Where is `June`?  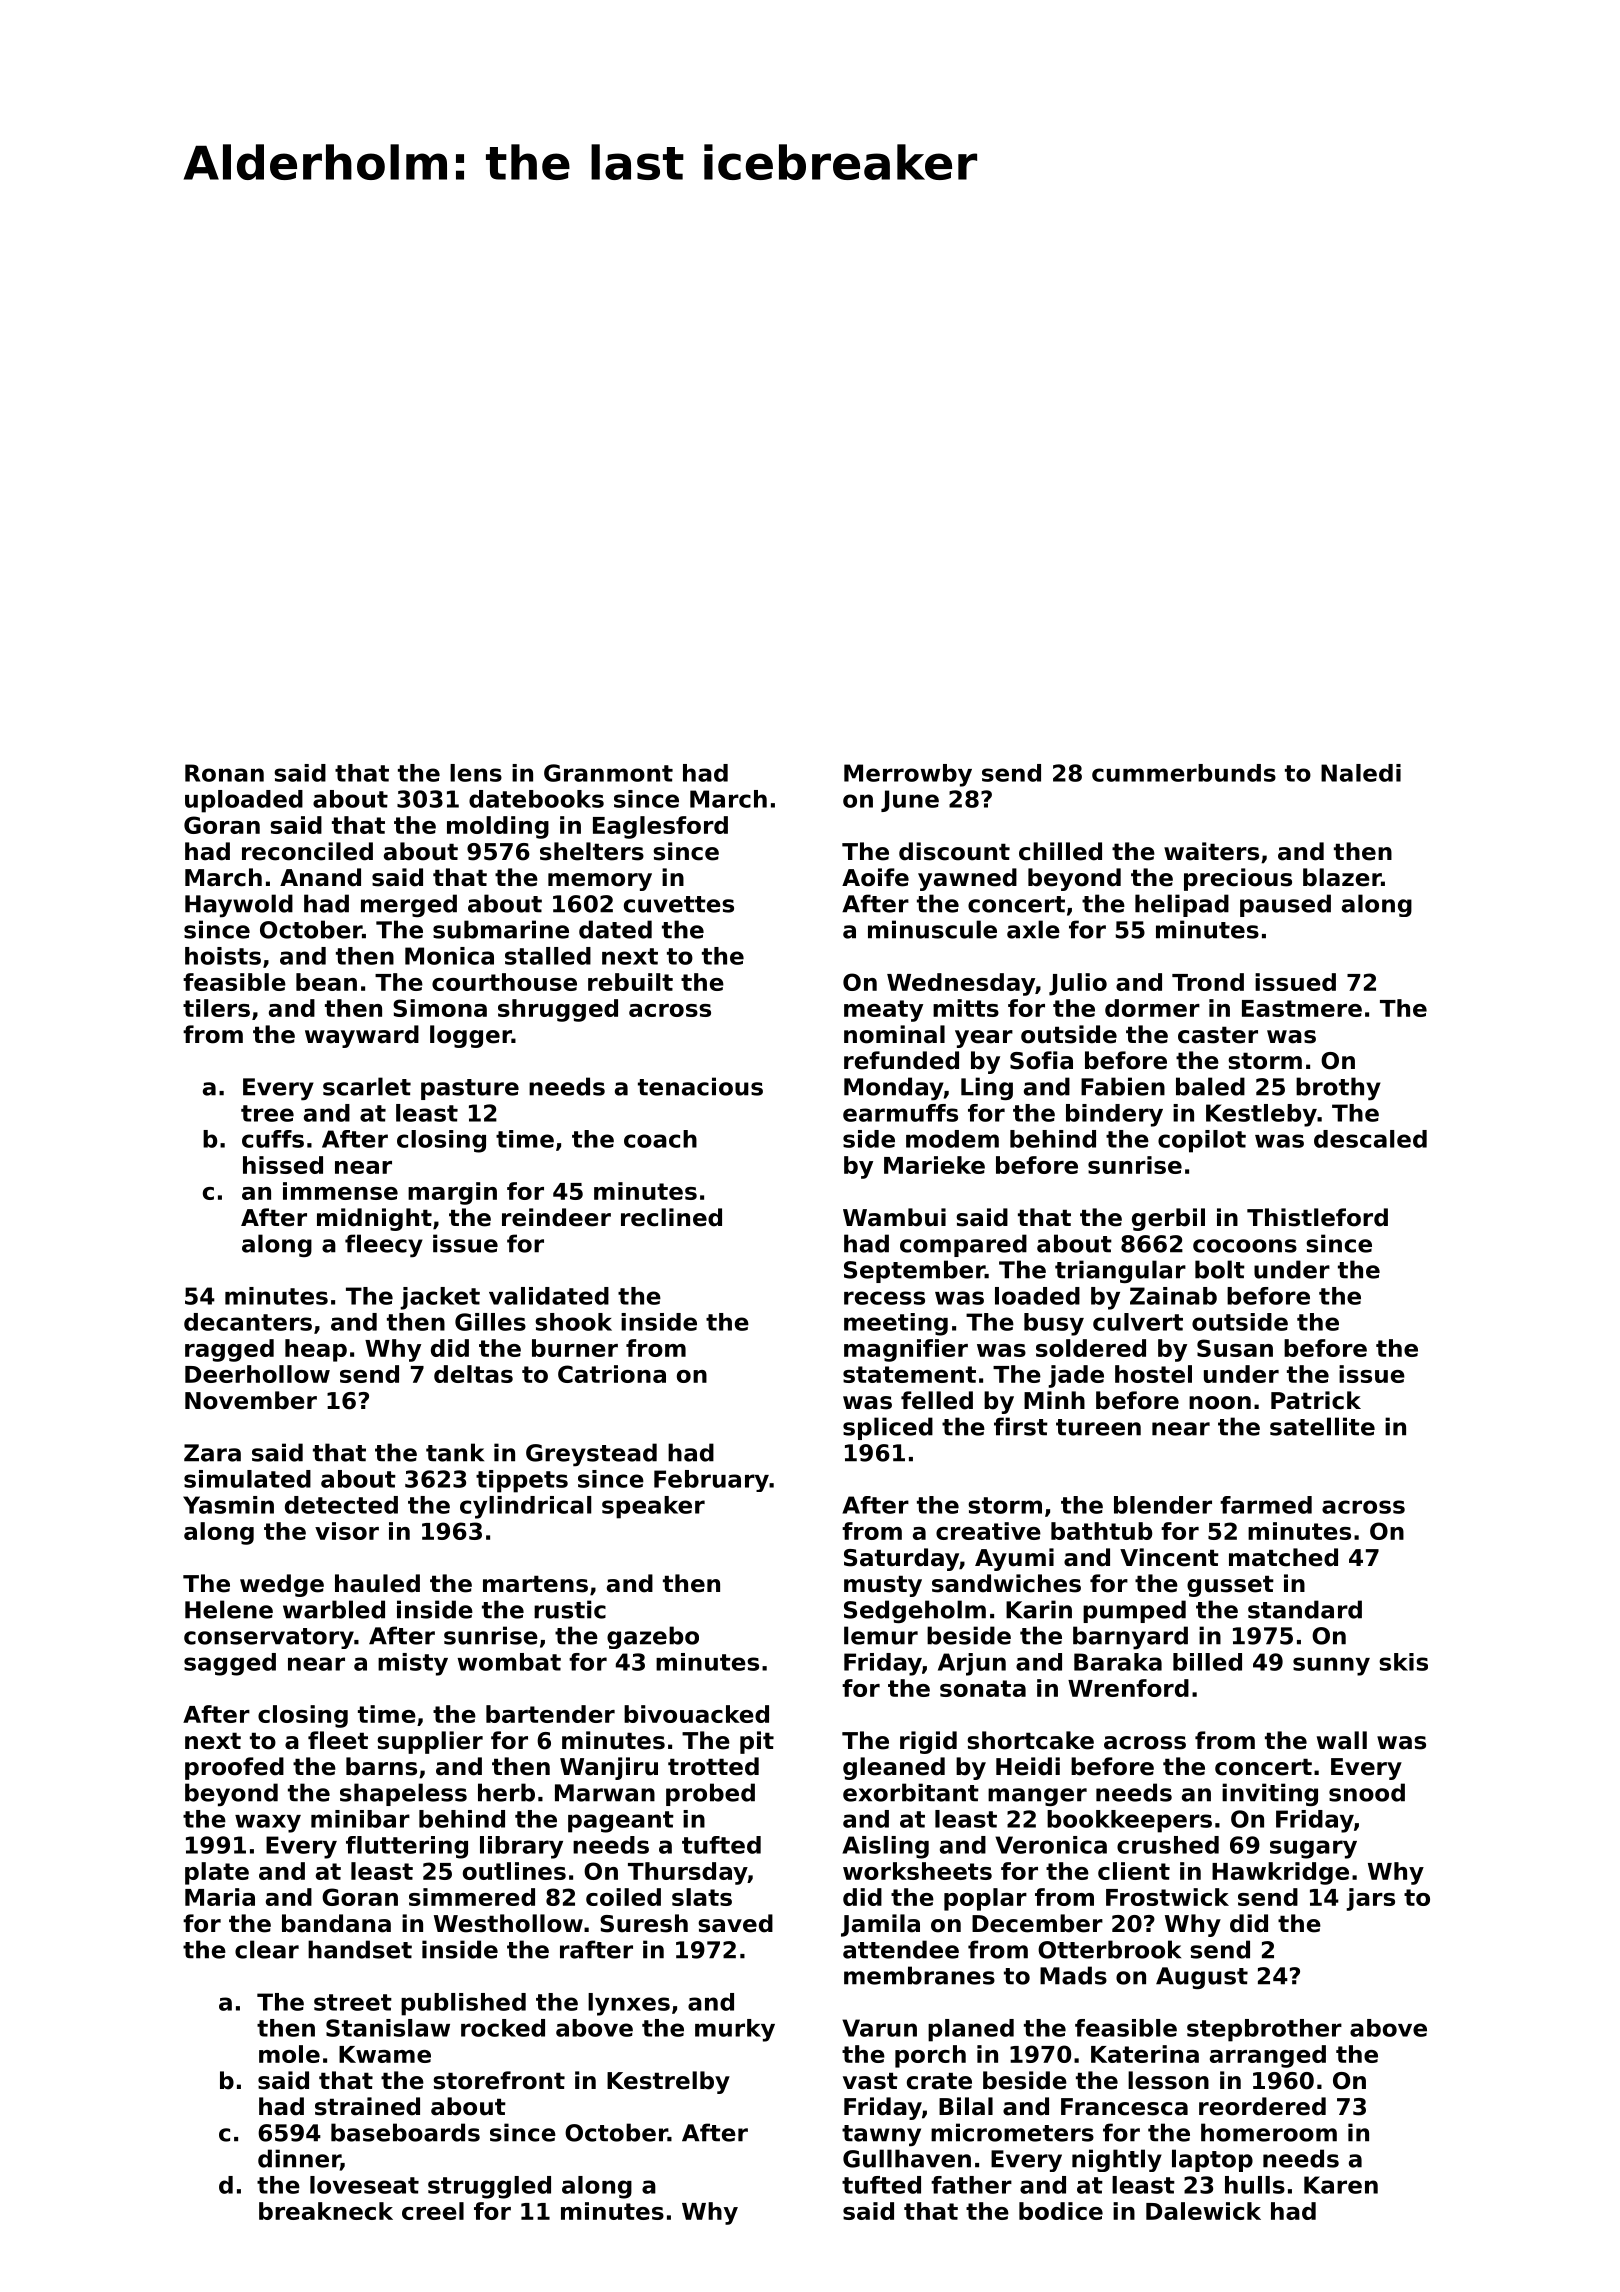
June is located at coordinates (910, 801).
